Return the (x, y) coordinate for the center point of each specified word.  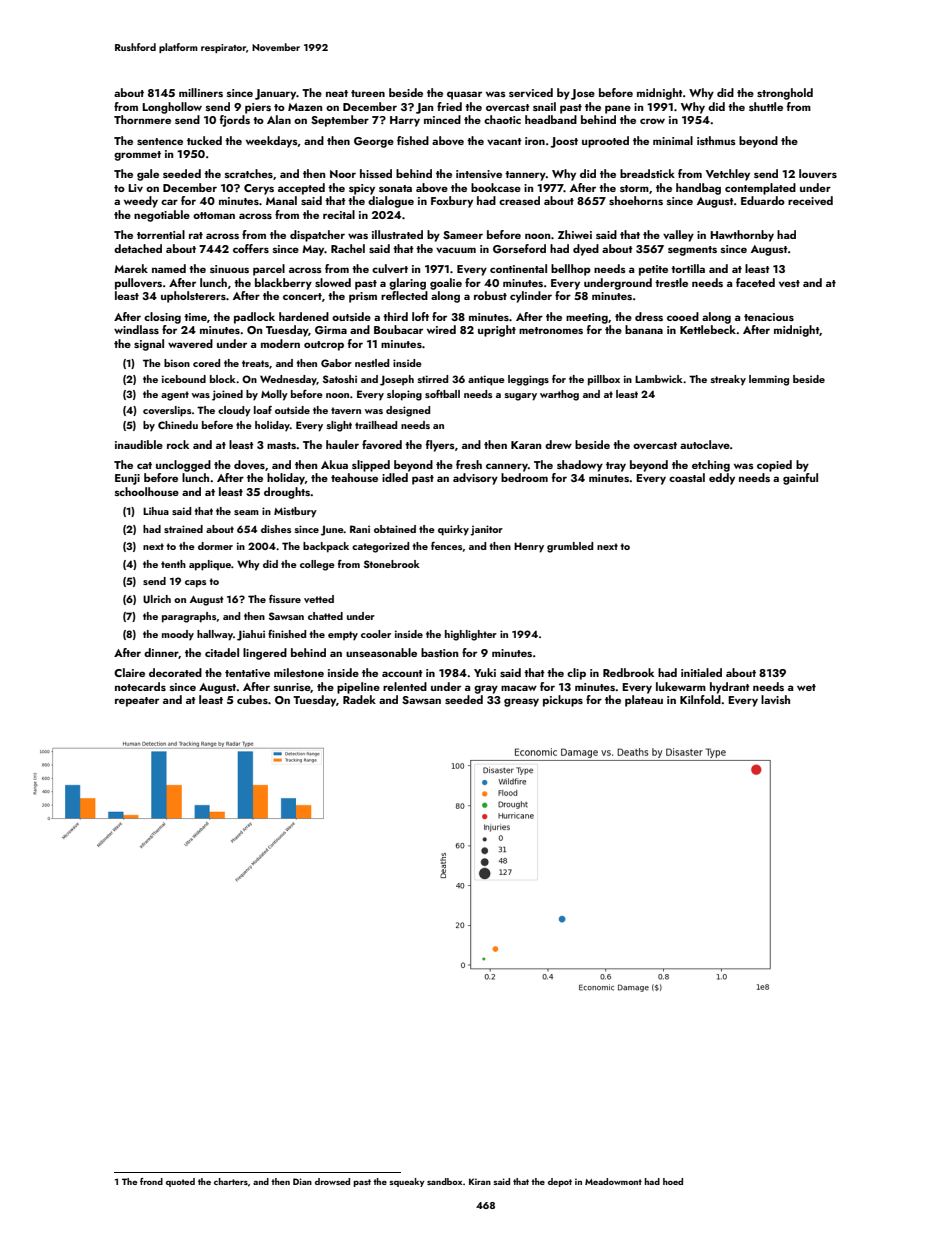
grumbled (570, 547)
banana (644, 329)
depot (560, 1182)
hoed (673, 1181)
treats (255, 363)
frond (151, 1181)
